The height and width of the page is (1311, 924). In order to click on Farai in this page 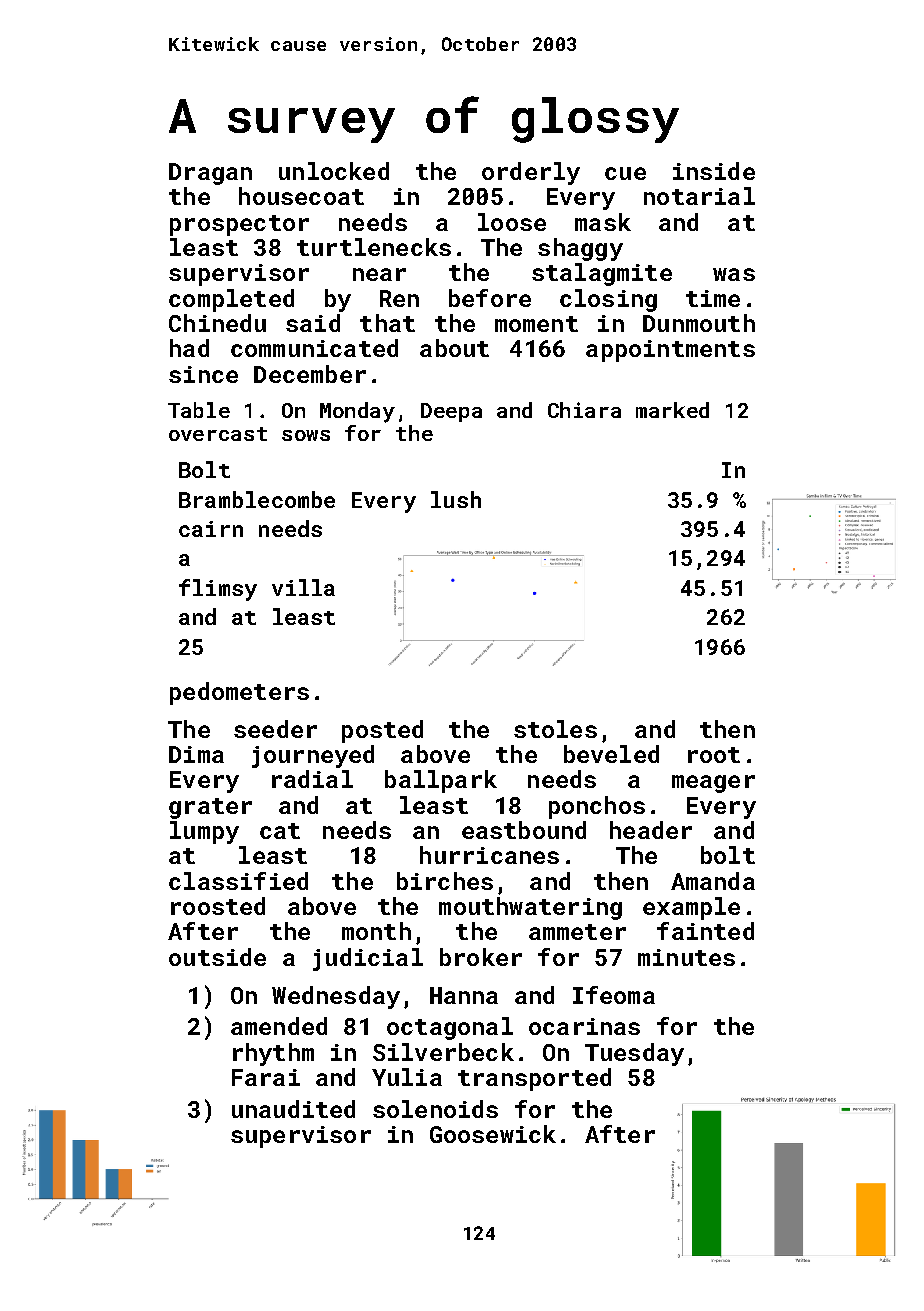, I will do `click(266, 1077)`.
